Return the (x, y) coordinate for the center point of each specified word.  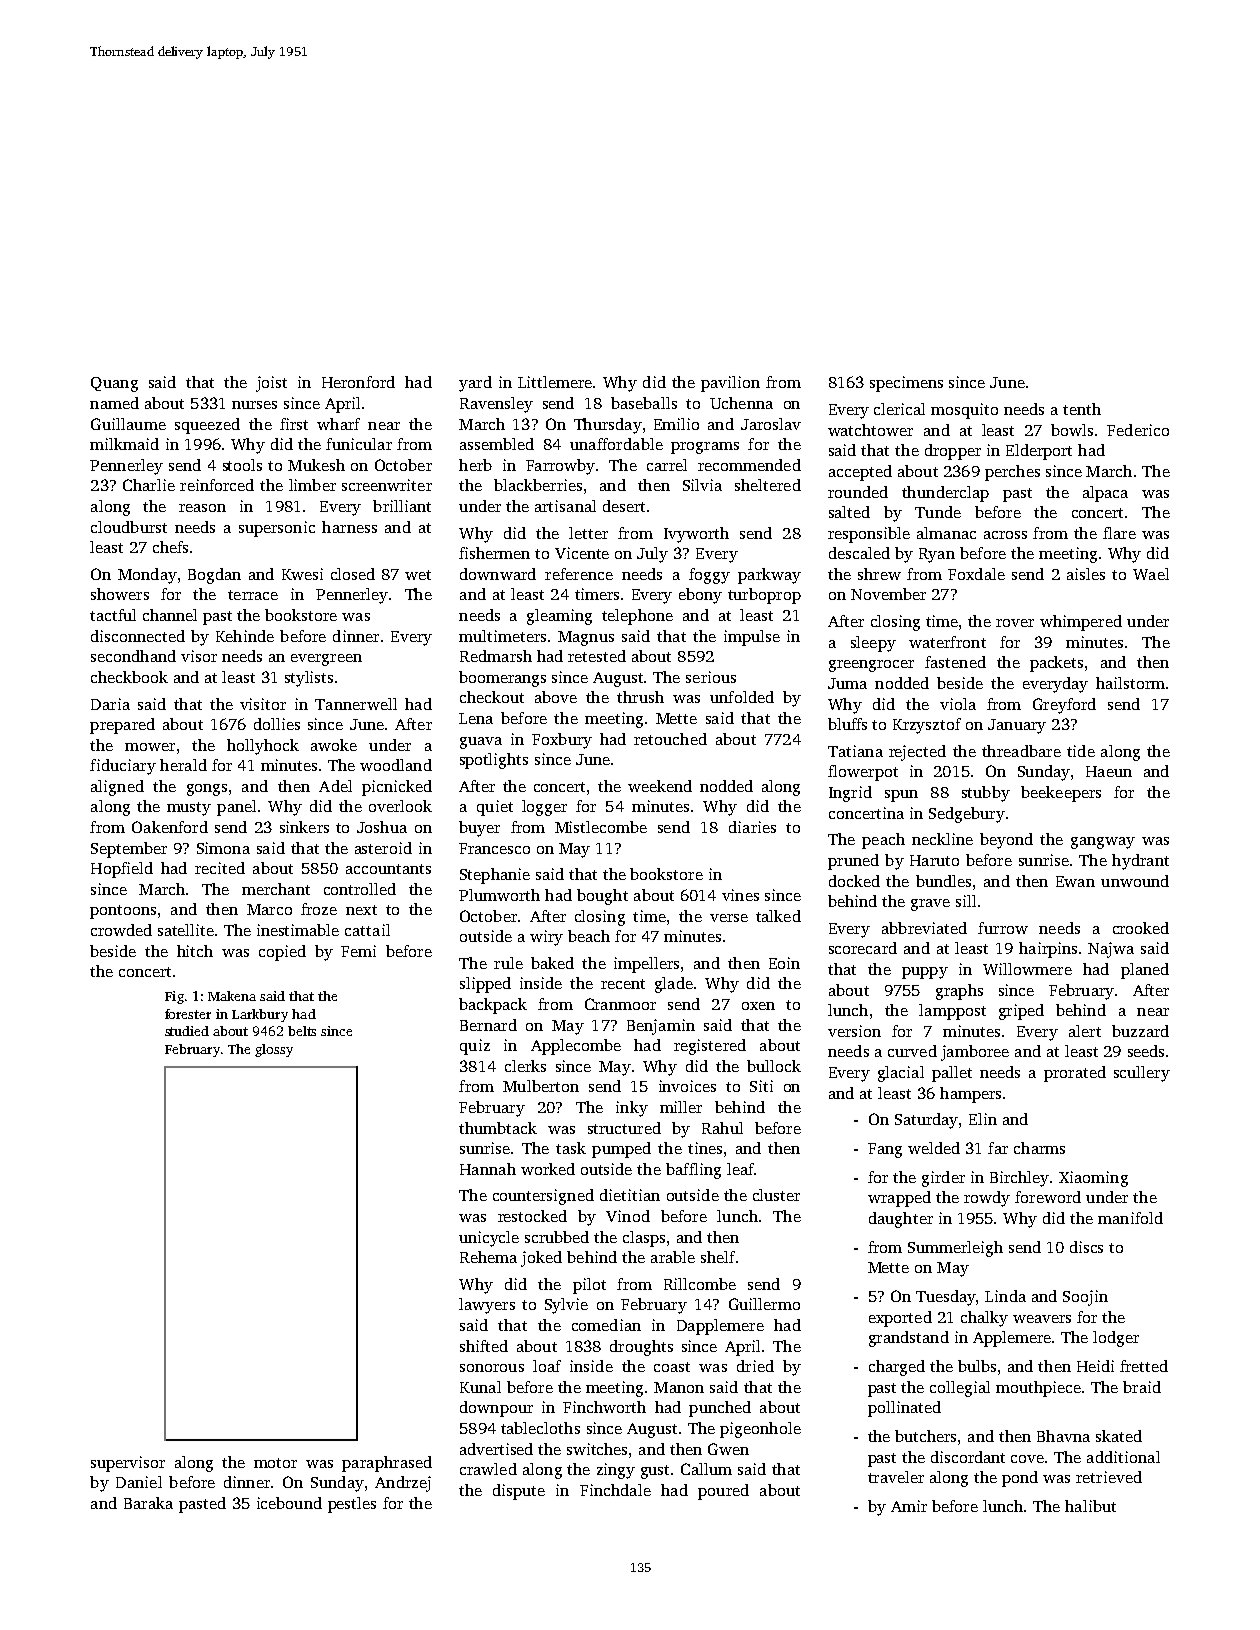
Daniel (139, 1482)
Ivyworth (696, 535)
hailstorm (1130, 683)
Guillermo (764, 1304)
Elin (983, 1119)
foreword (1048, 1197)
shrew (879, 574)
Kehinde (245, 636)
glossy (274, 1050)
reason (202, 508)
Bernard (488, 1025)
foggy (709, 576)
